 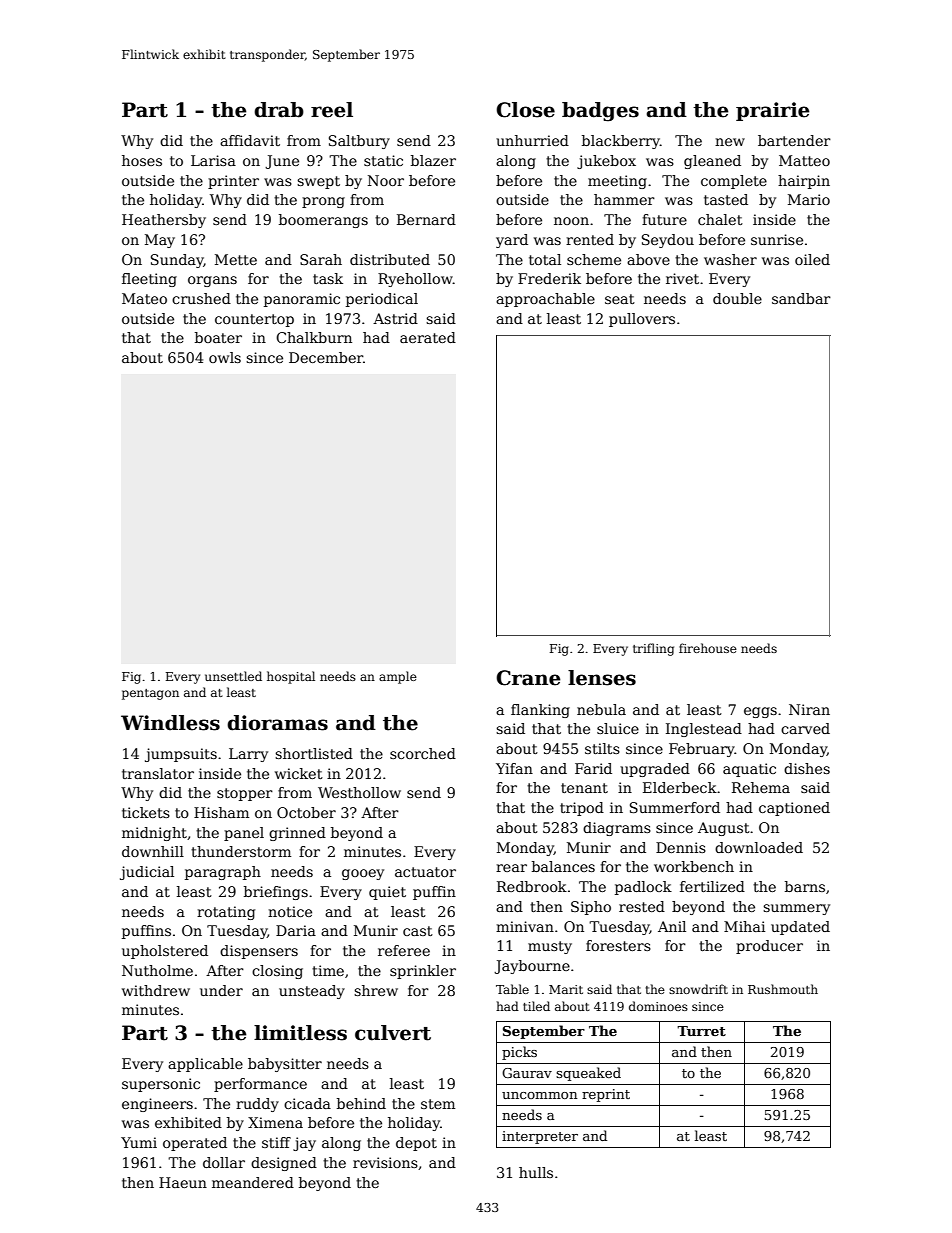 What do you see at coordinates (708, 648) in the screenshot?
I see `firehouse` at bounding box center [708, 648].
